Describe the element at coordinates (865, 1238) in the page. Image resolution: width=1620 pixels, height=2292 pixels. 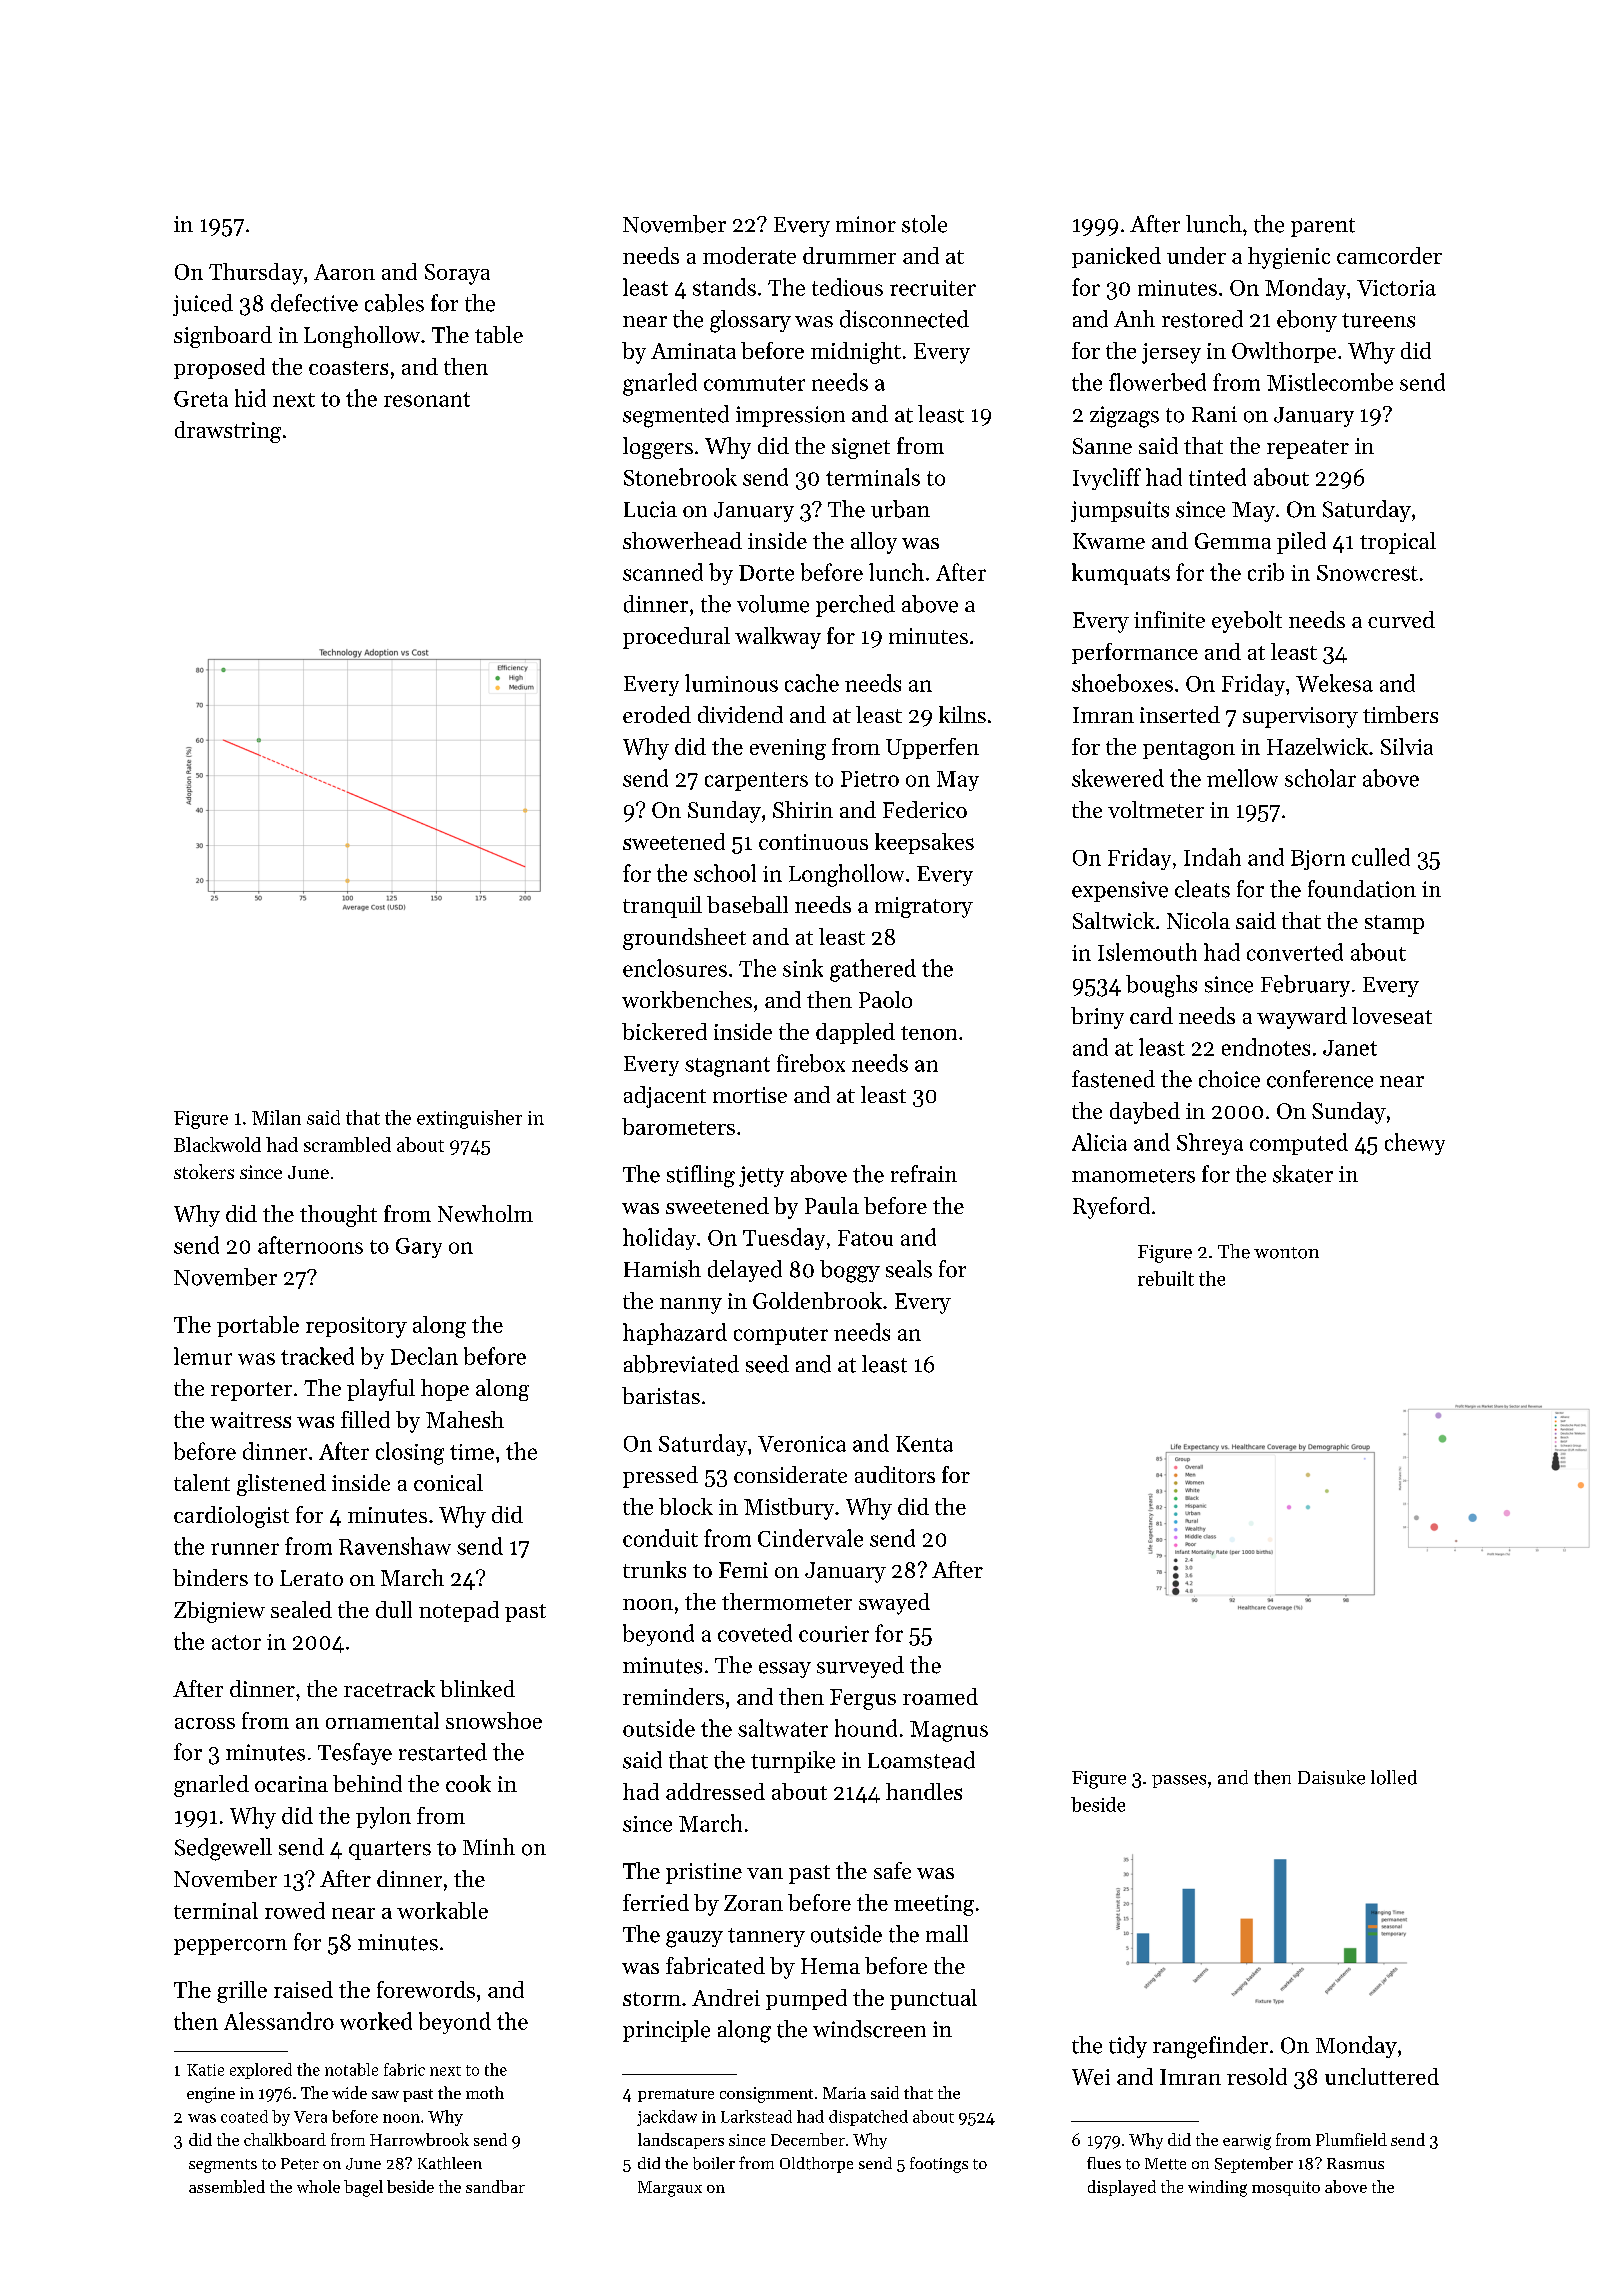
I see `Fatou` at that location.
